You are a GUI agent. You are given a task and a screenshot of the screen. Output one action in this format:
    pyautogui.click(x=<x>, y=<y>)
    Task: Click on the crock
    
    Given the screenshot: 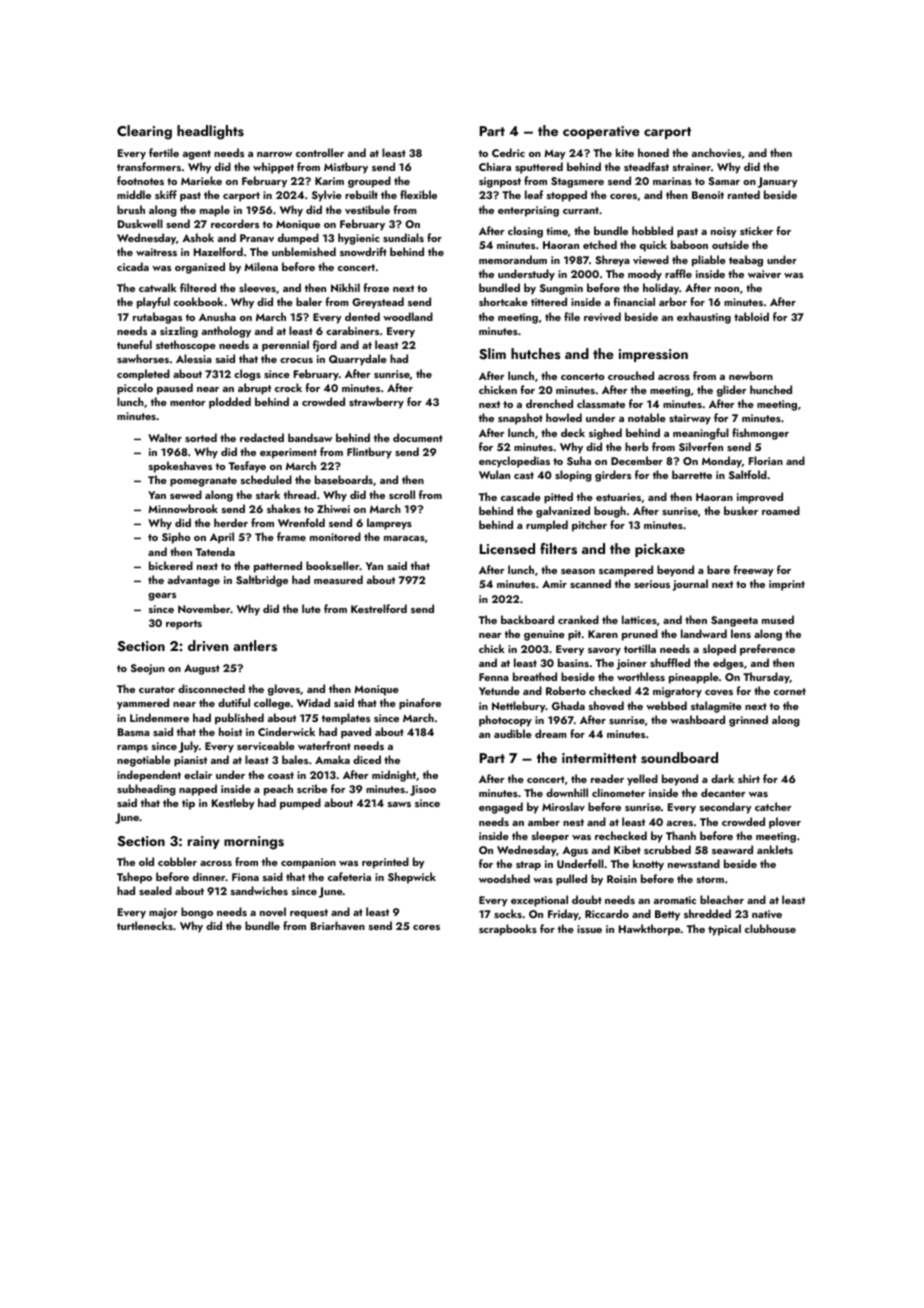 What is the action you would take?
    pyautogui.click(x=288, y=387)
